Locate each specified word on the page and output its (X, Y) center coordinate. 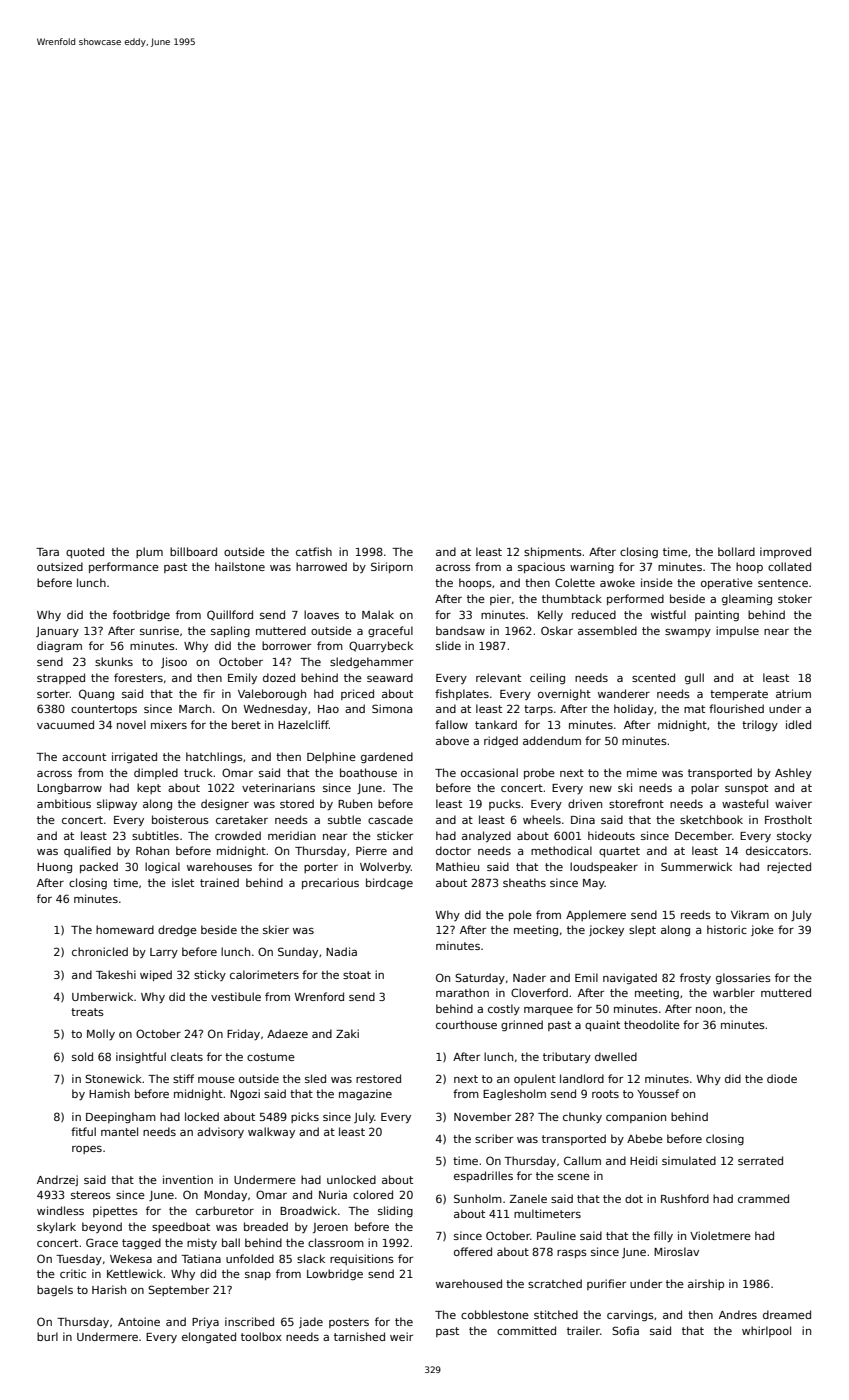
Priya (205, 1322)
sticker (395, 835)
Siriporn (392, 567)
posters (349, 1323)
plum (149, 552)
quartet (619, 852)
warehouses (219, 866)
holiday (634, 709)
